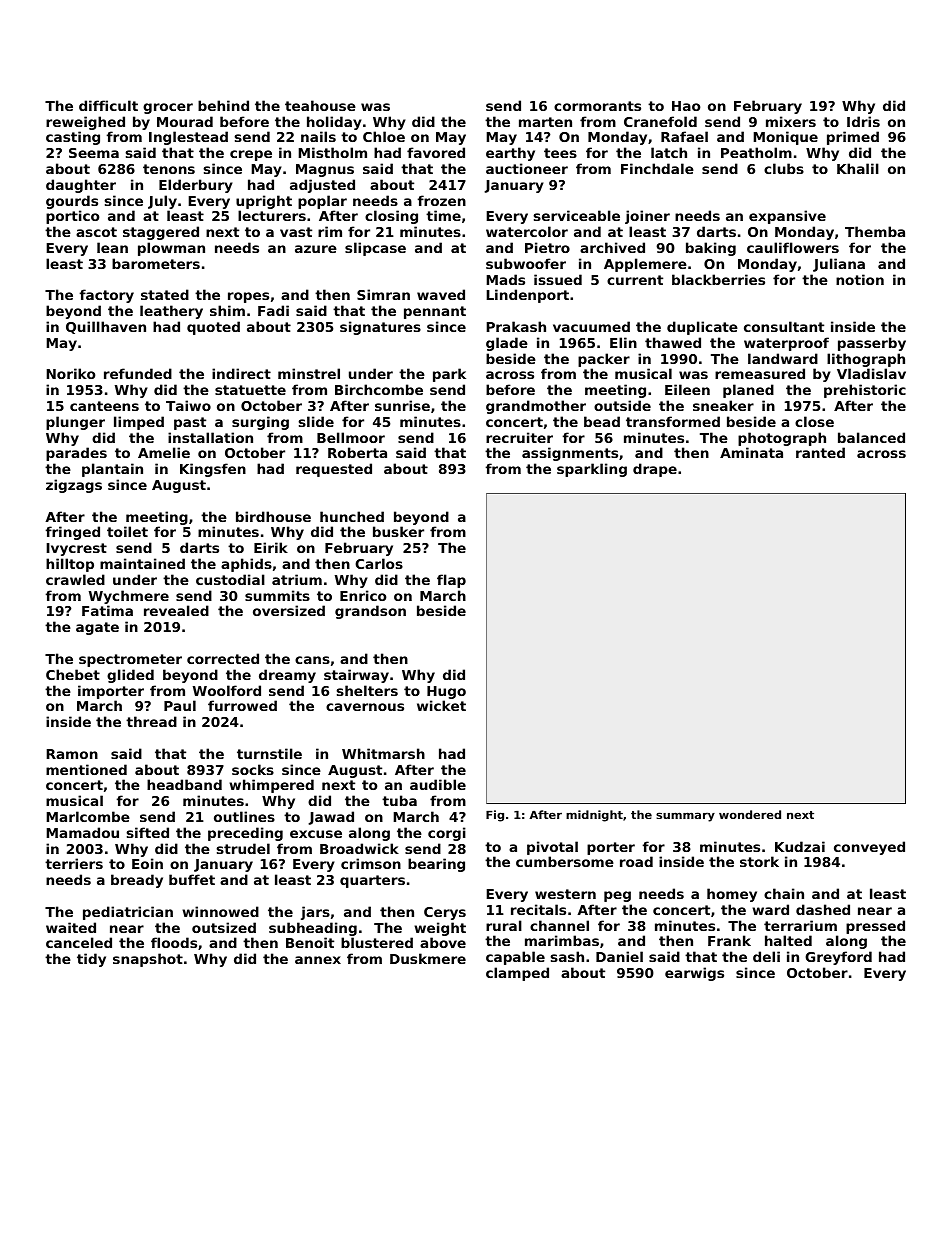 This screenshot has height=1233, width=952. What do you see at coordinates (685, 817) in the screenshot?
I see `summary` at bounding box center [685, 817].
